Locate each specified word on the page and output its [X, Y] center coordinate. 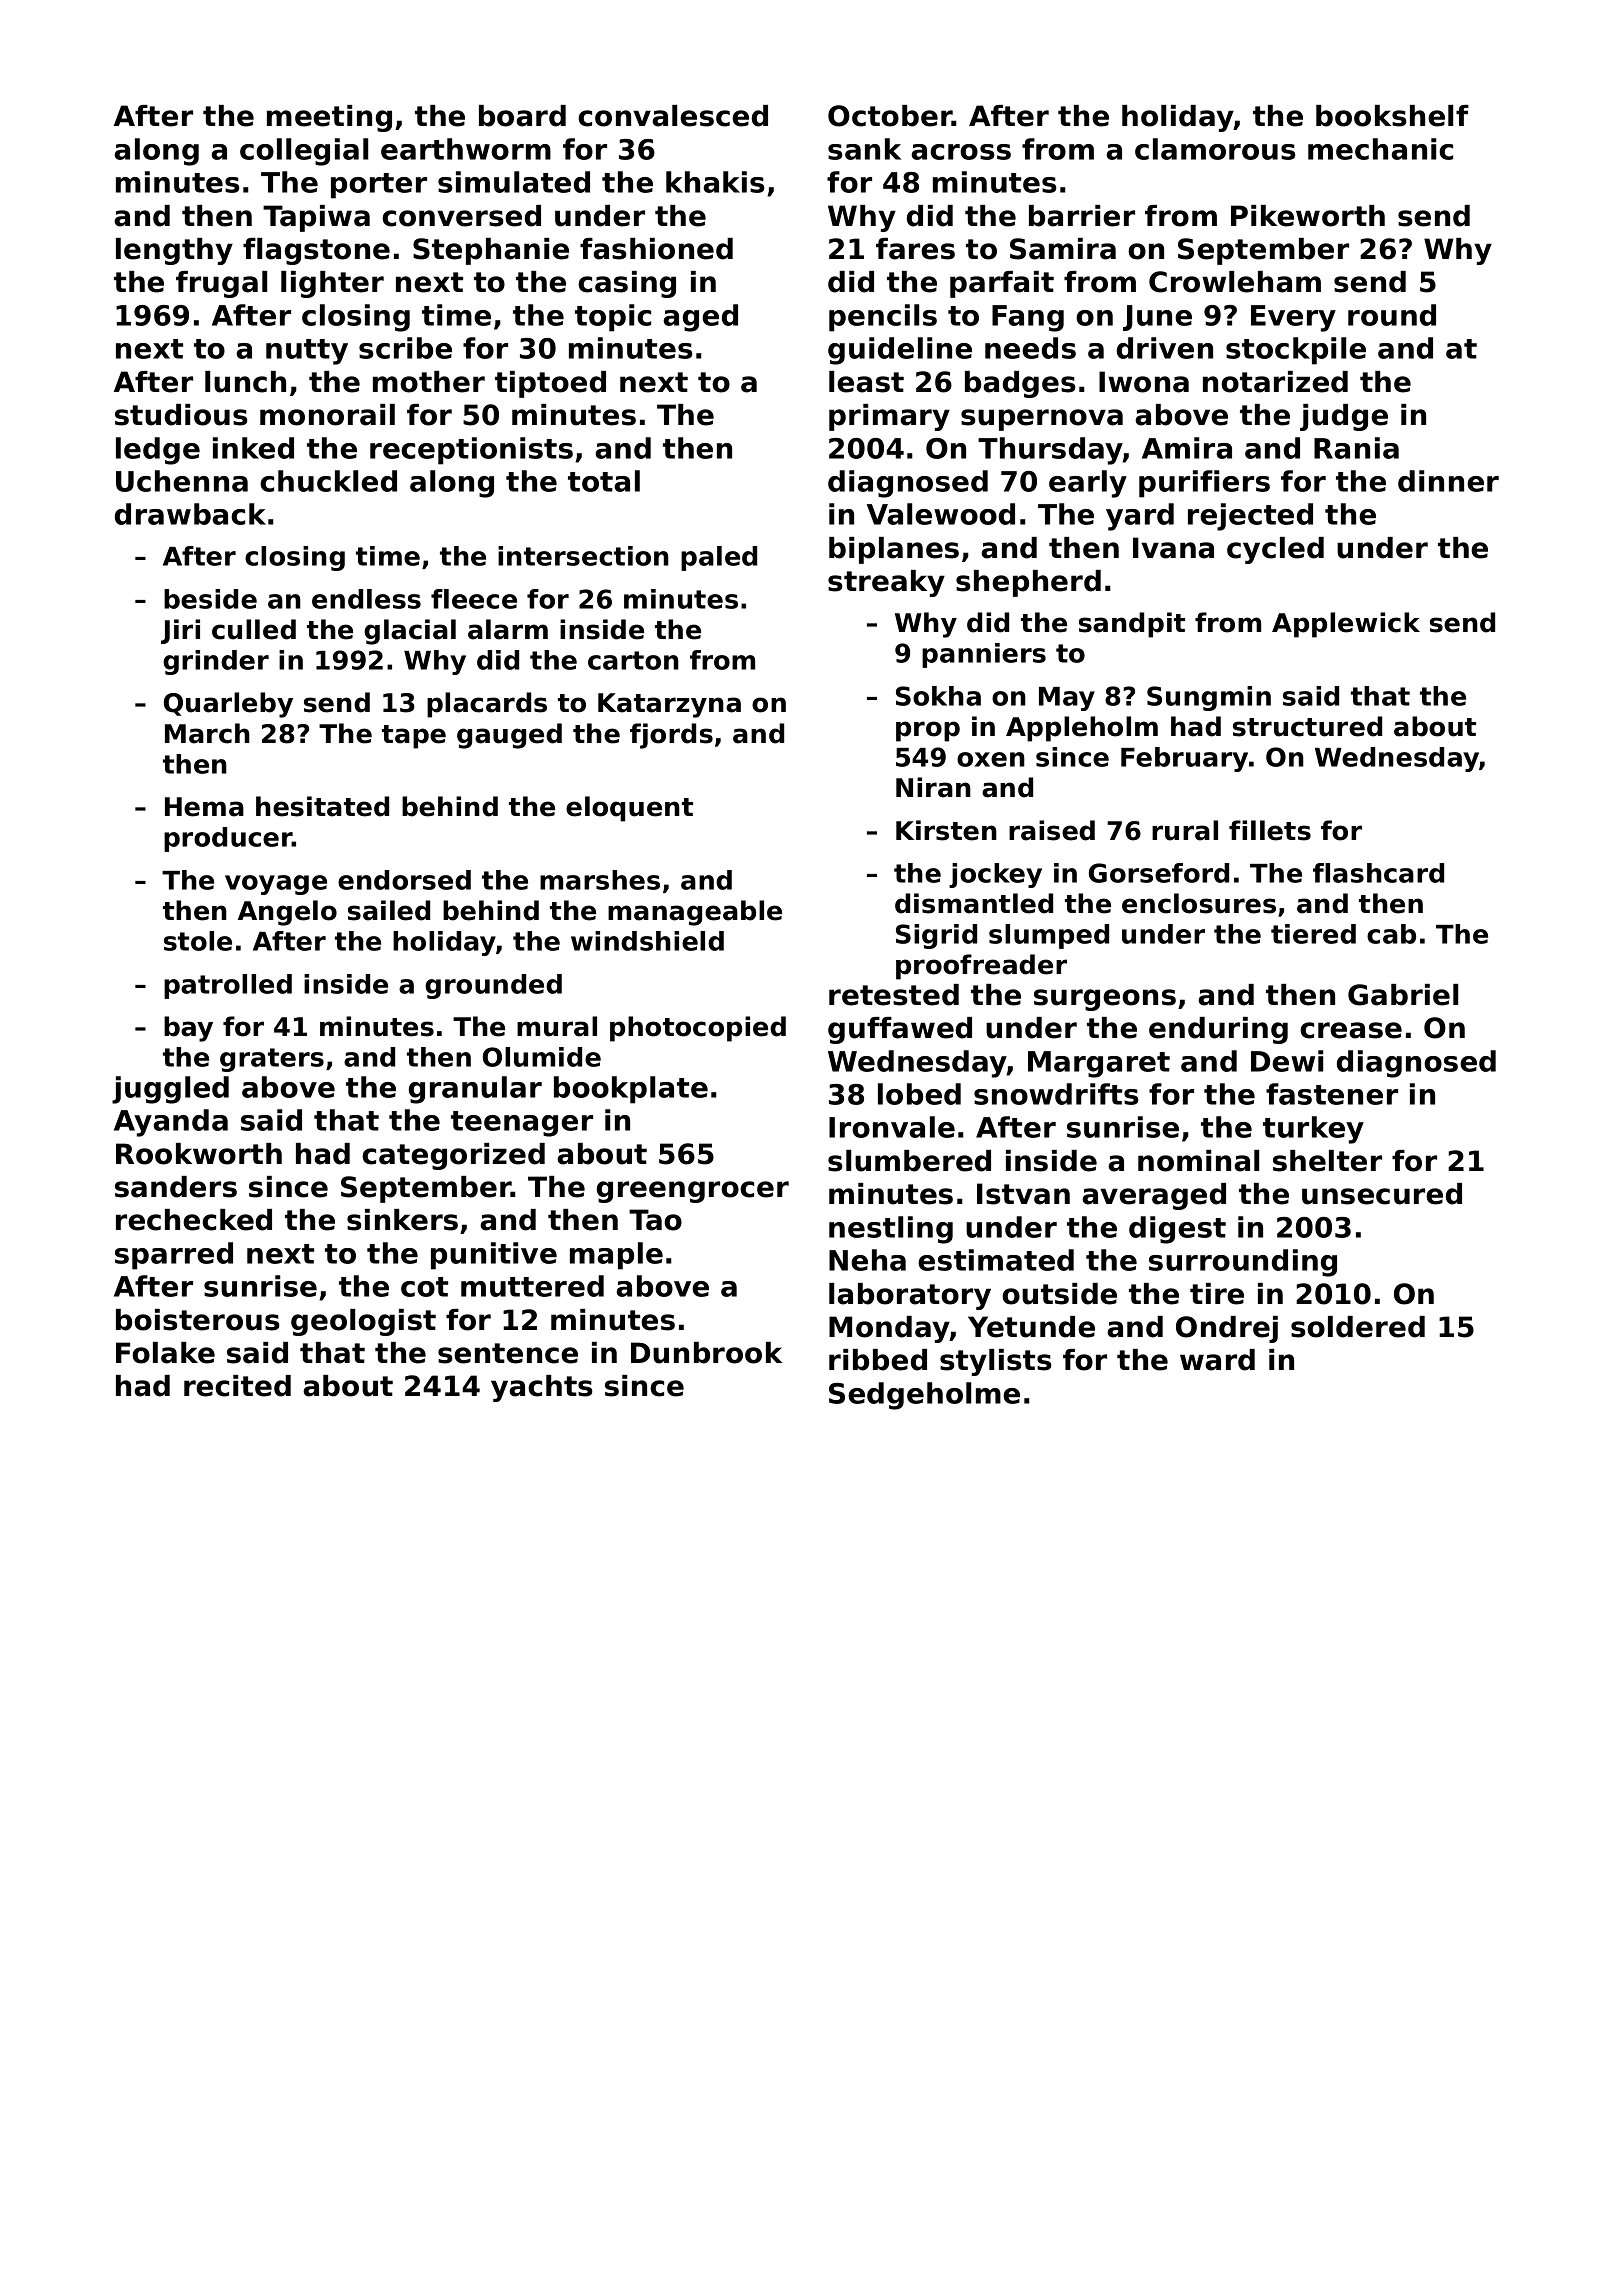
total [604, 481]
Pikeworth [1308, 216]
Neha [867, 1260]
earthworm [466, 149]
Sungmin [1209, 698]
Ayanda [171, 1123]
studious [181, 415]
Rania [1356, 448]
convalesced [673, 116]
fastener [1332, 1094]
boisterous [198, 1320]
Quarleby [228, 705]
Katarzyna [669, 705]
